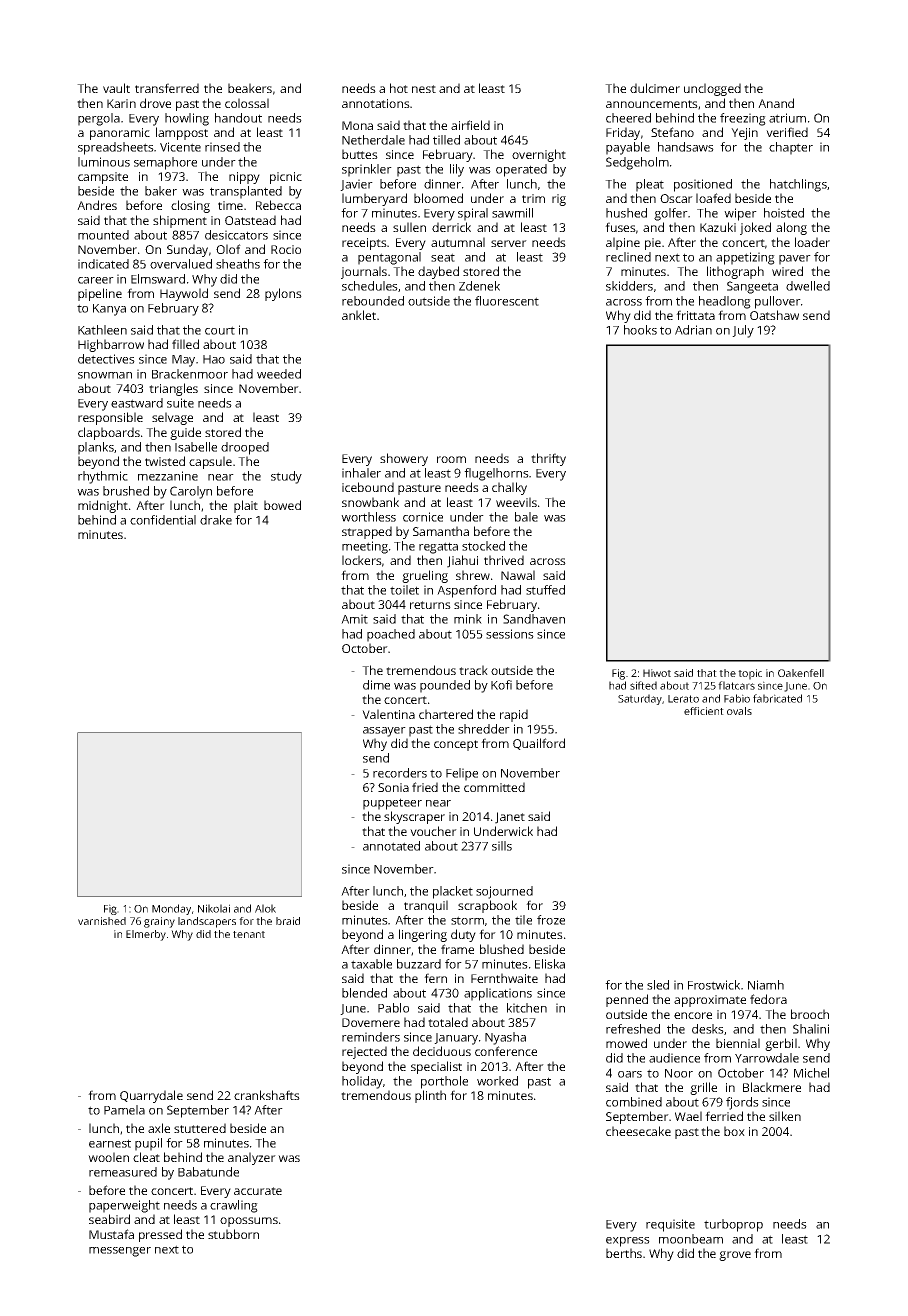 Image resolution: width=908 pixels, height=1316 pixels. What do you see at coordinates (102, 921) in the screenshot?
I see `varnished` at bounding box center [102, 921].
